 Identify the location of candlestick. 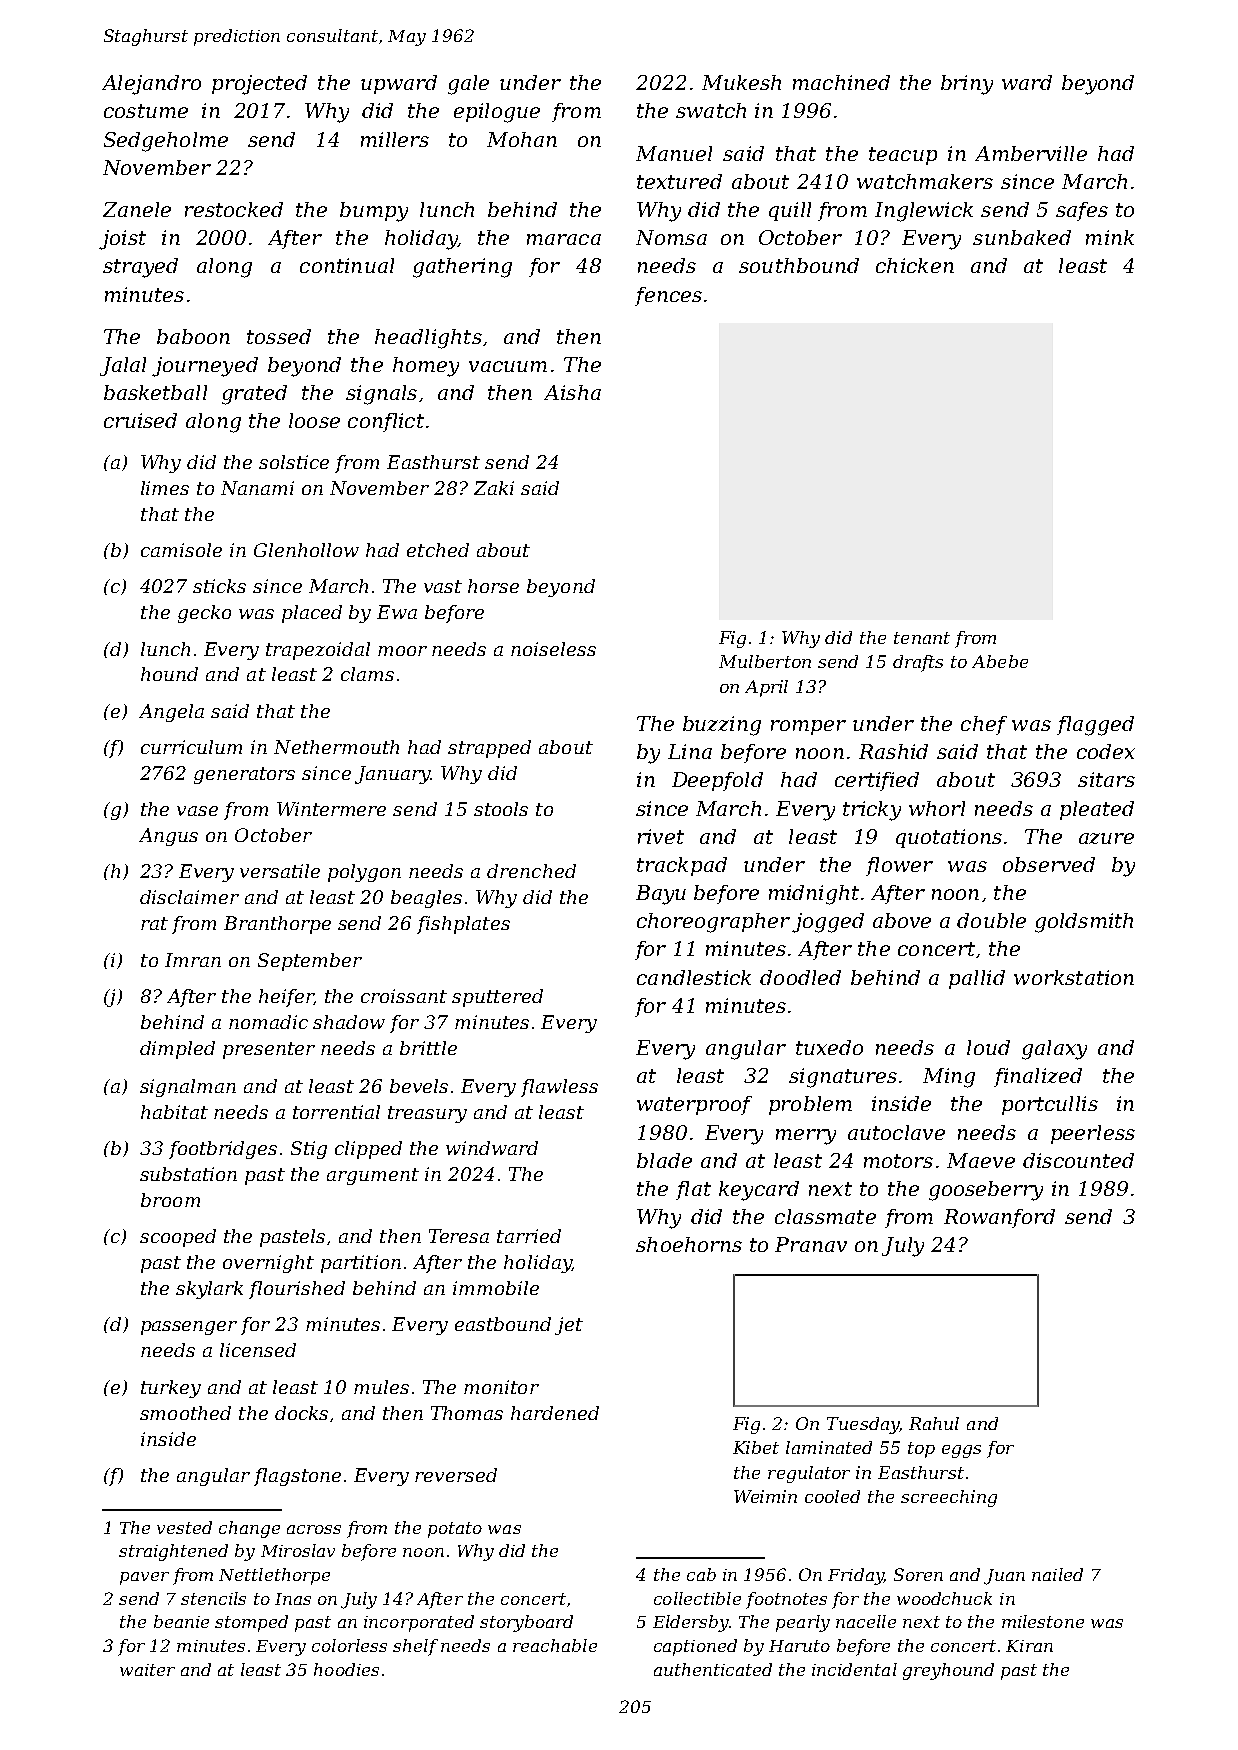
(694, 977).
